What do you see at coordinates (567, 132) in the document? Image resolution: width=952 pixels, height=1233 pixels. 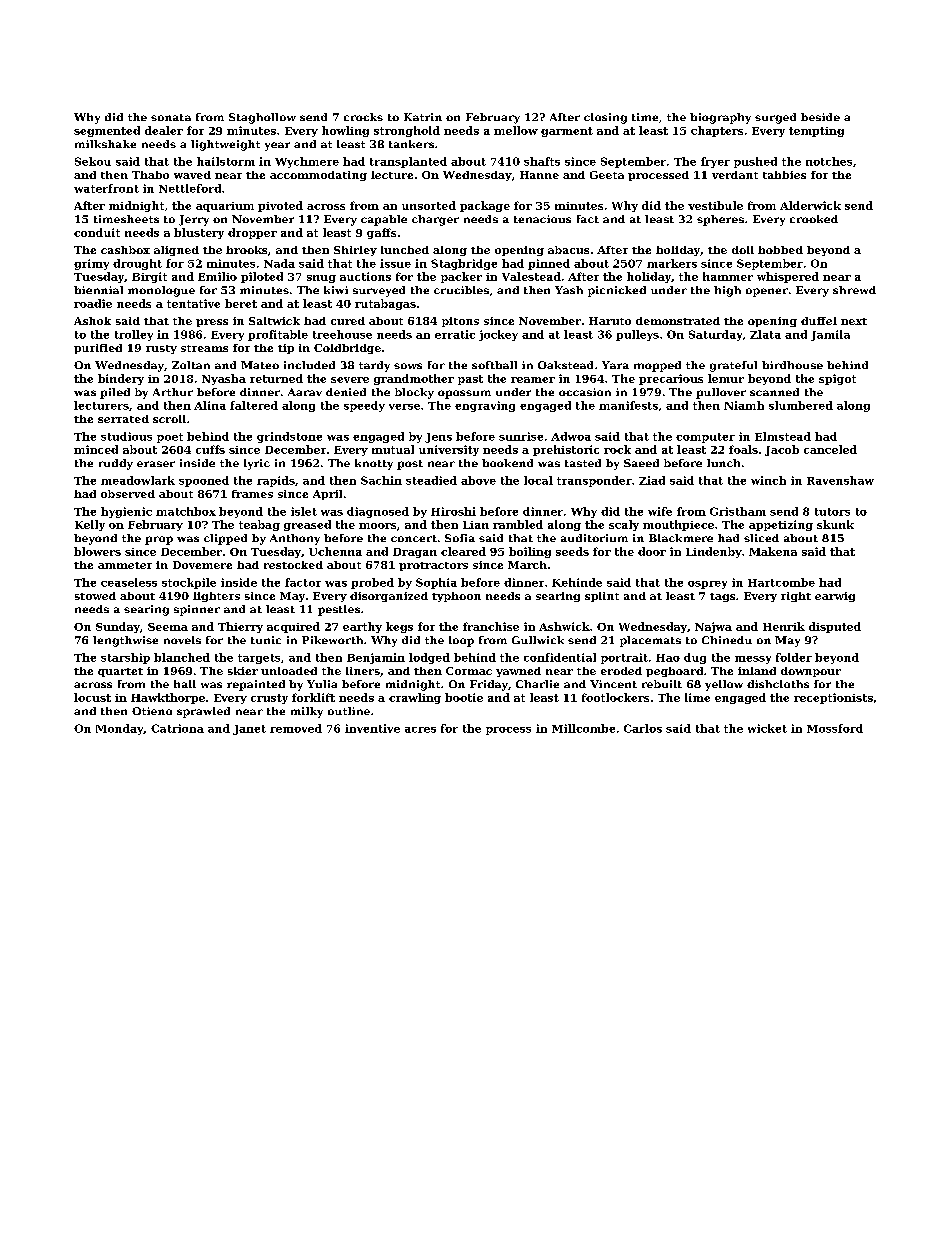 I see `garment` at bounding box center [567, 132].
